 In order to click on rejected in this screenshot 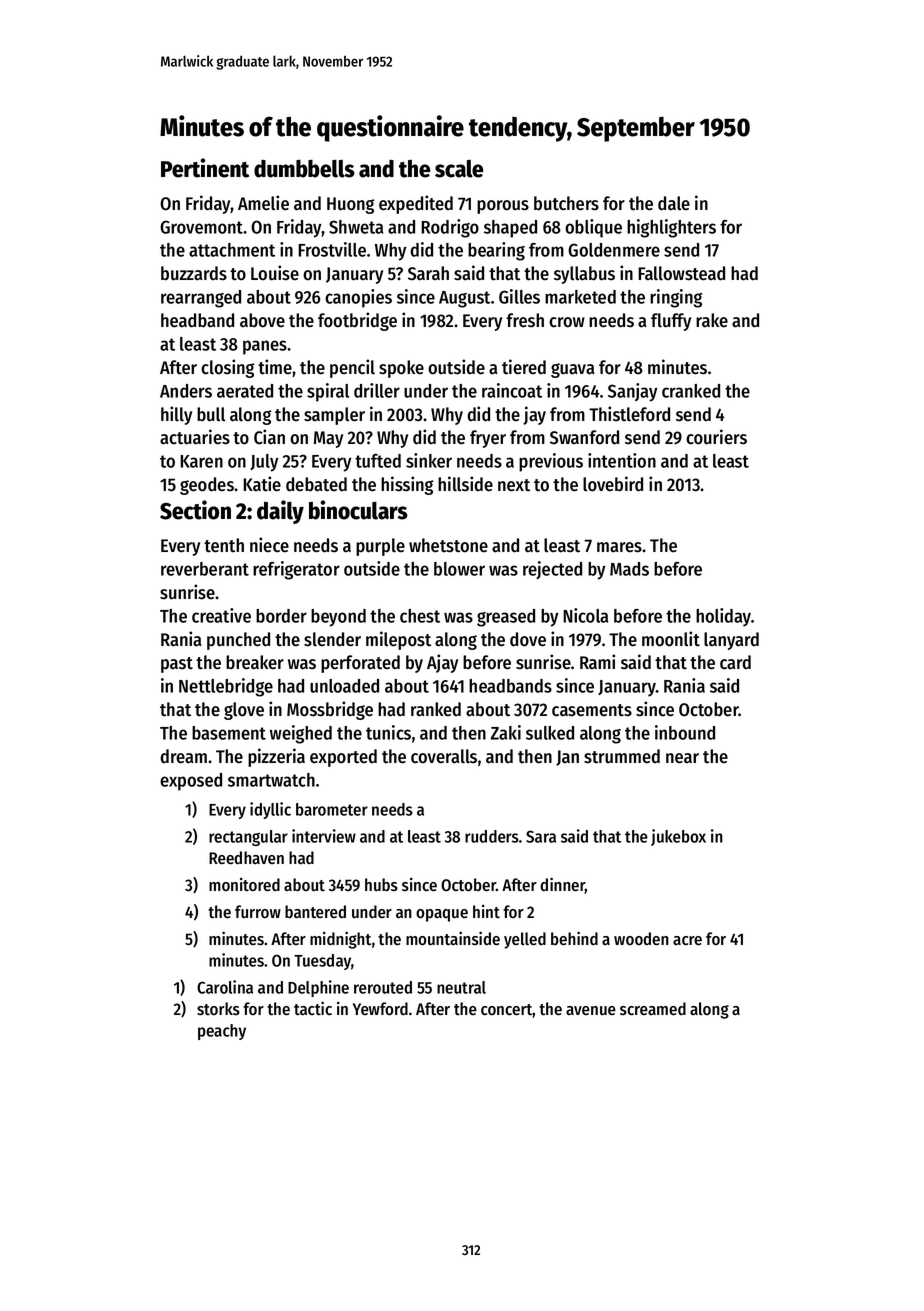, I will do `click(552, 570)`.
